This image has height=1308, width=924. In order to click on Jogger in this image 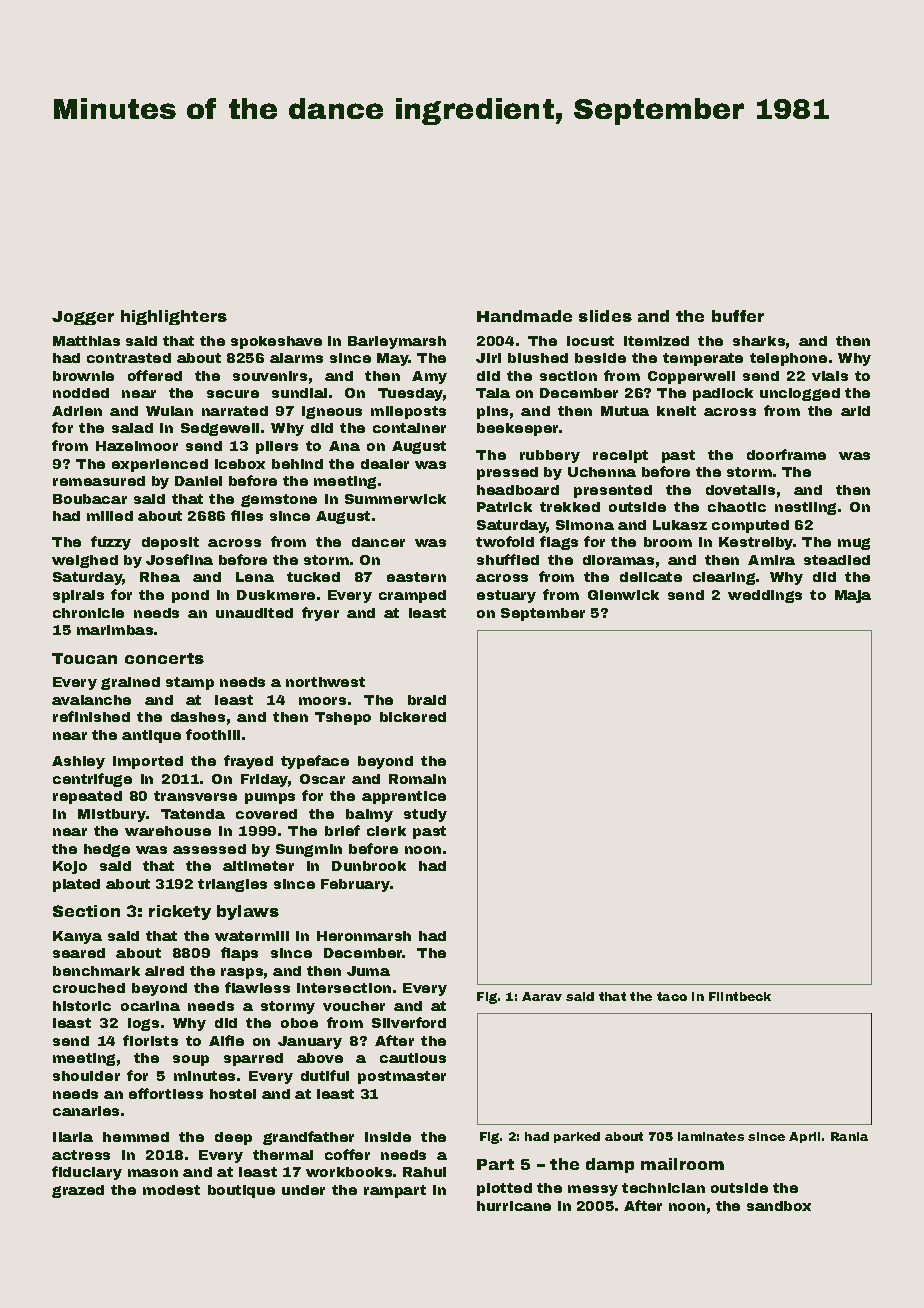, I will do `click(83, 318)`.
